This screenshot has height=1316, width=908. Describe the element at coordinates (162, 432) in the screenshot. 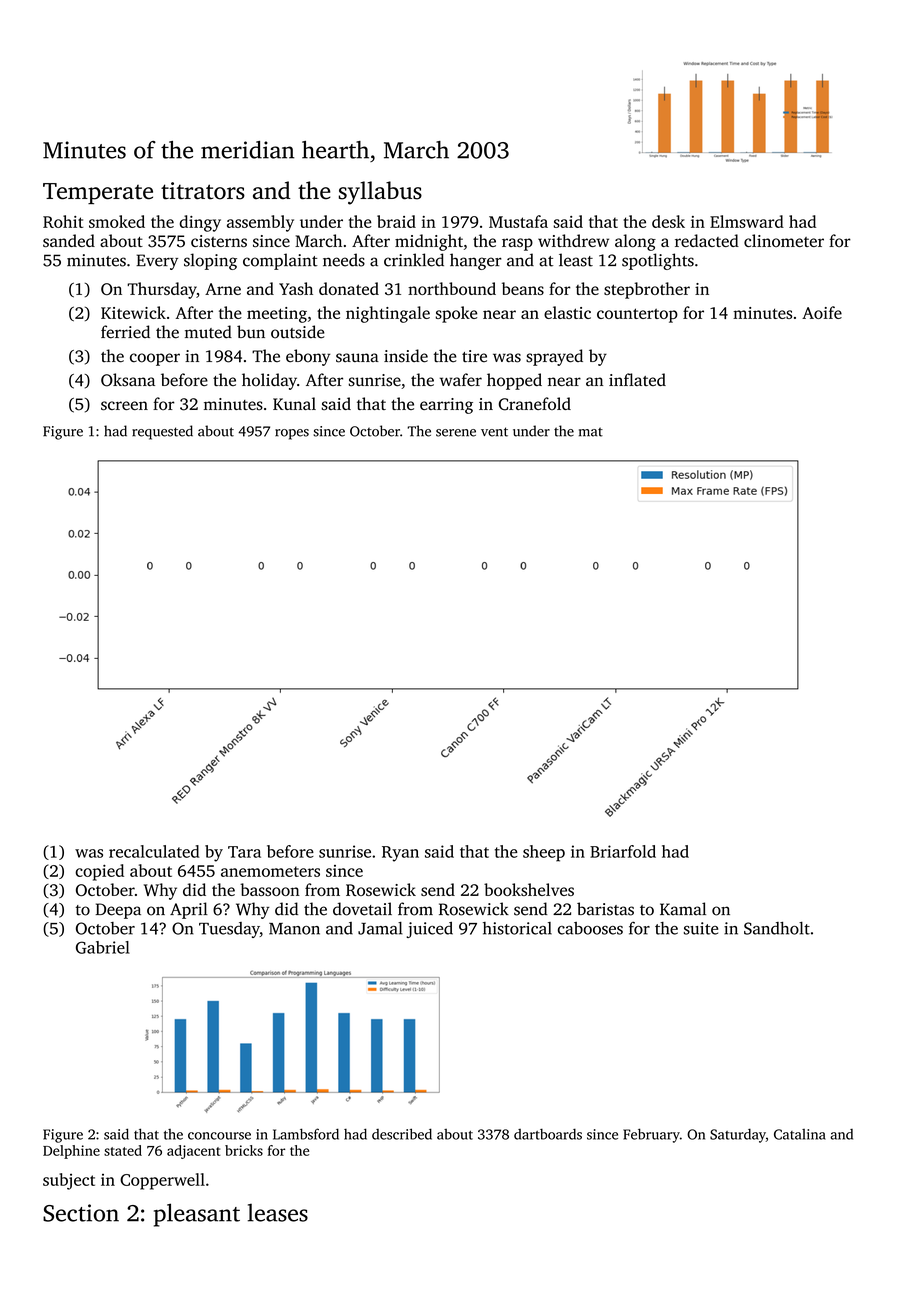

I see `requested` at that location.
